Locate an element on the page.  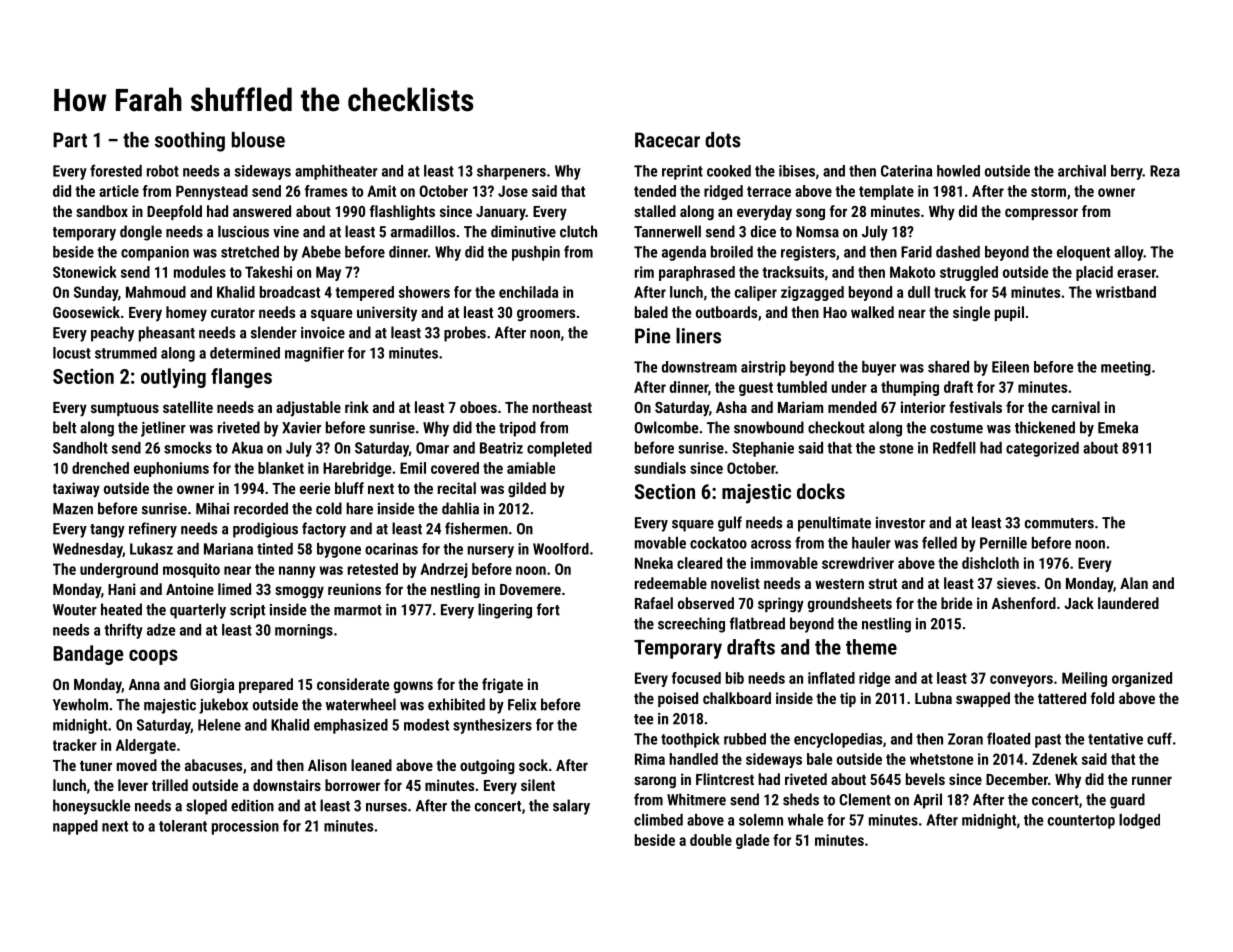
prodigious is located at coordinates (265, 530).
